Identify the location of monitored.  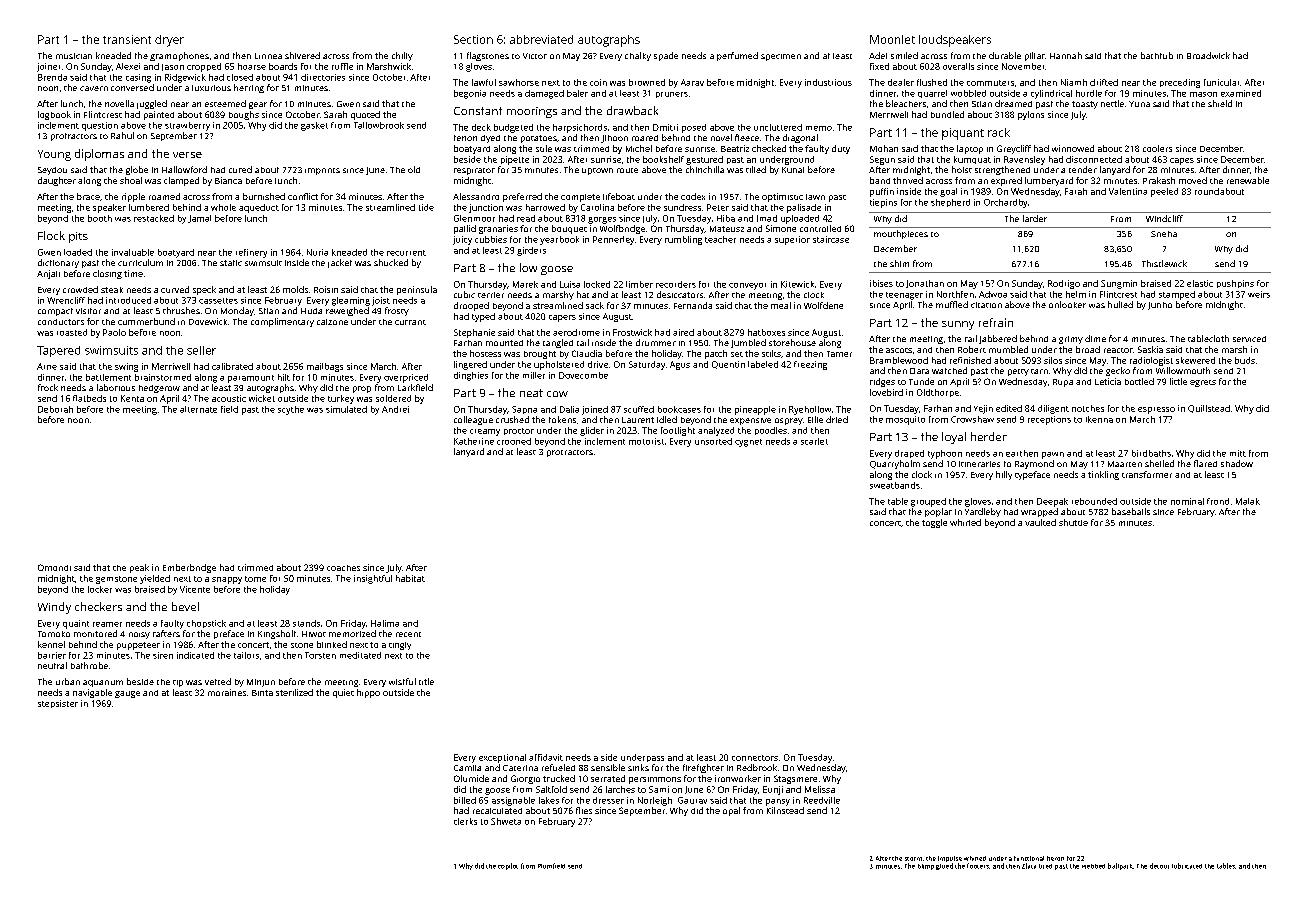
(95, 633).
